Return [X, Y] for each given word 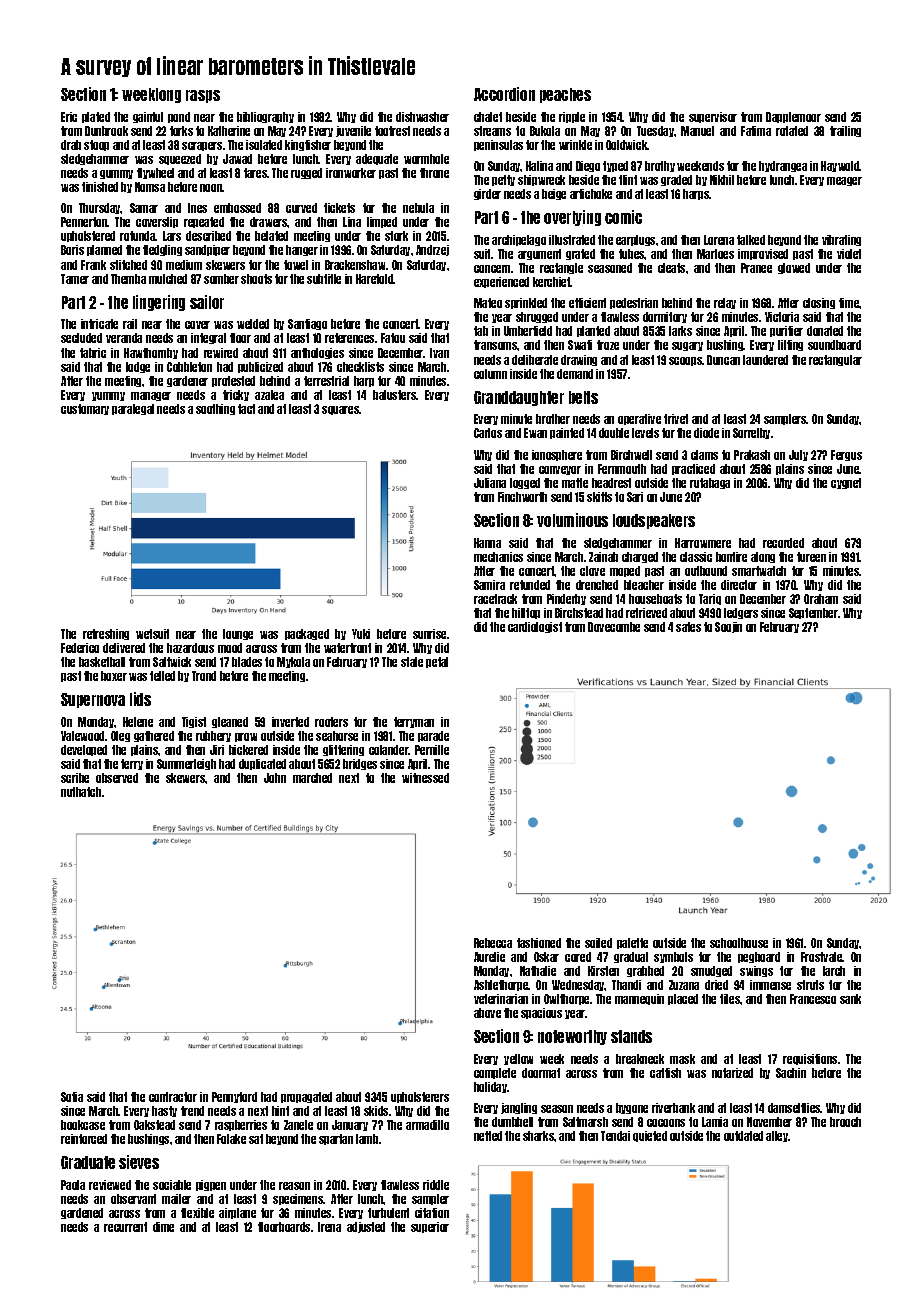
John [275, 778]
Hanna [487, 543]
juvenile [353, 131]
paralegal [133, 409]
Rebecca [493, 943]
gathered [154, 736]
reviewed [110, 1185]
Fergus [846, 455]
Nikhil [722, 180]
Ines [197, 208]
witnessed [425, 778]
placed [683, 999]
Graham [821, 599]
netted [488, 1136]
